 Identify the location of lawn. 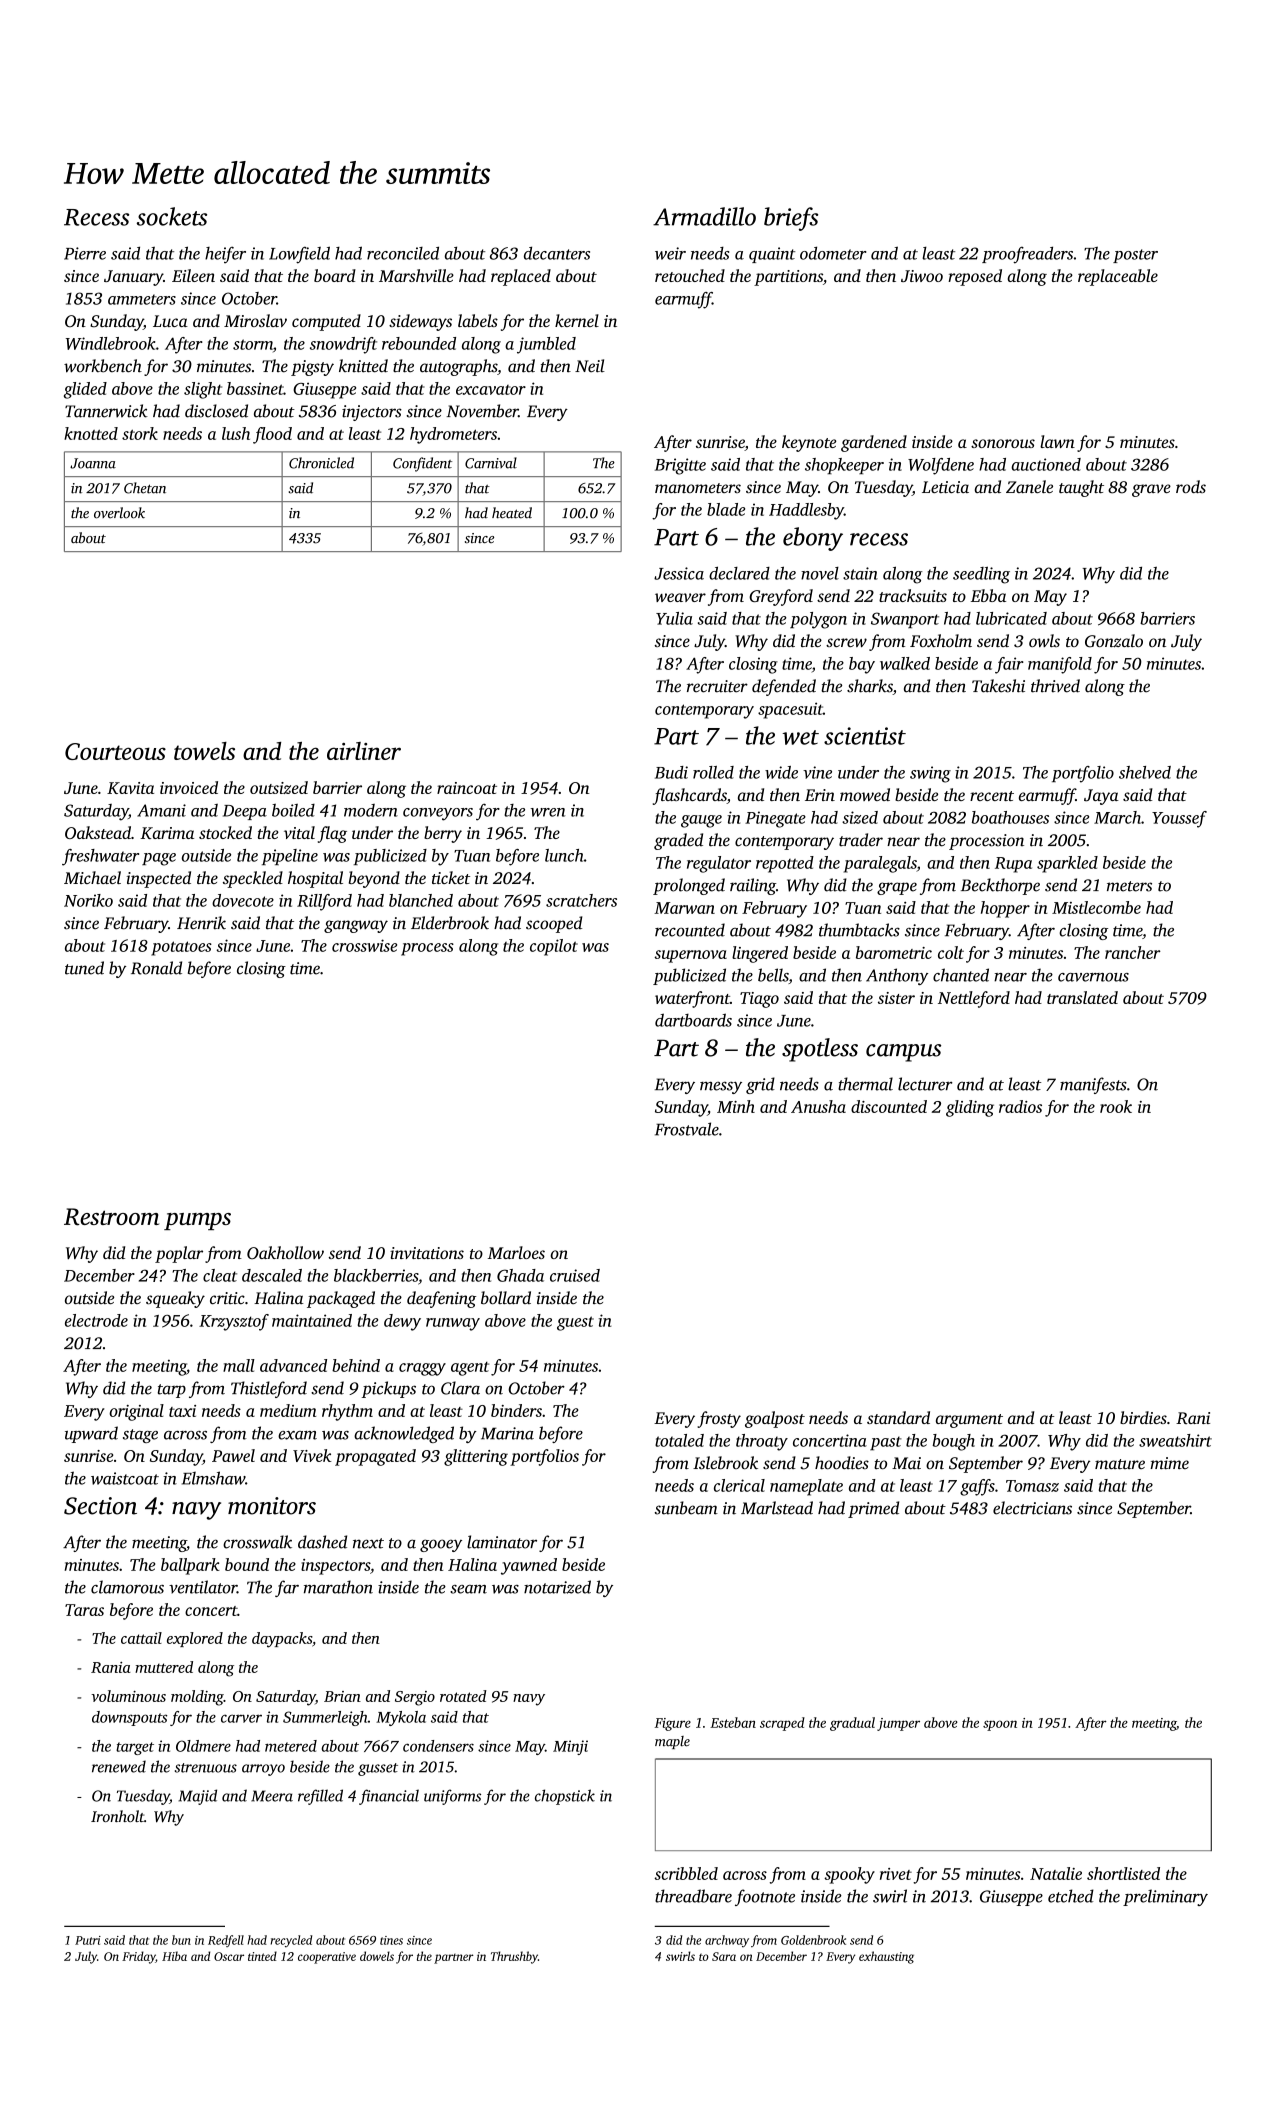
(1057, 441).
